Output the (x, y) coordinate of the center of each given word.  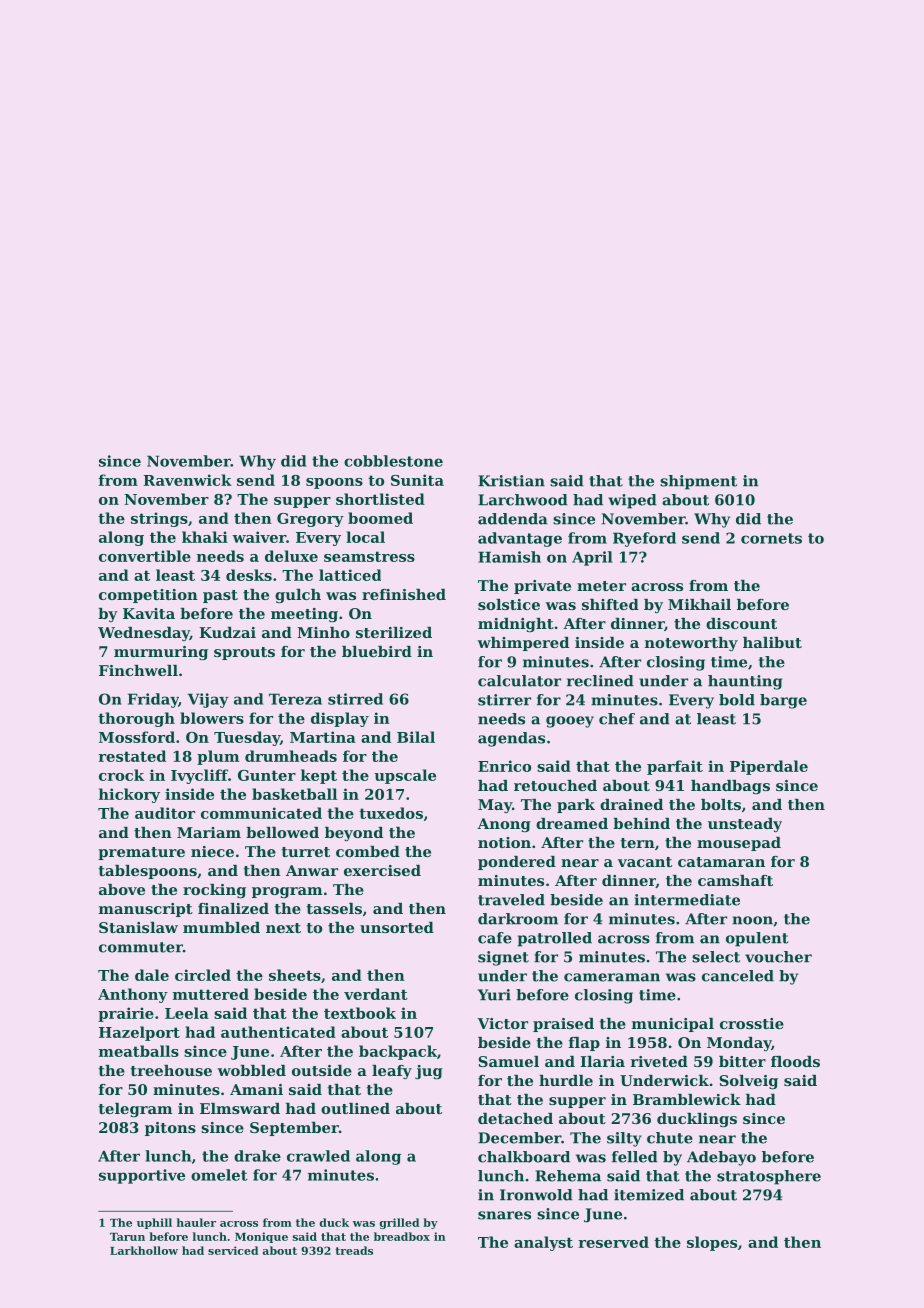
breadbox (402, 1236)
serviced (233, 1250)
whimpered (523, 644)
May (495, 806)
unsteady (745, 825)
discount (741, 623)
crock (121, 775)
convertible (145, 556)
